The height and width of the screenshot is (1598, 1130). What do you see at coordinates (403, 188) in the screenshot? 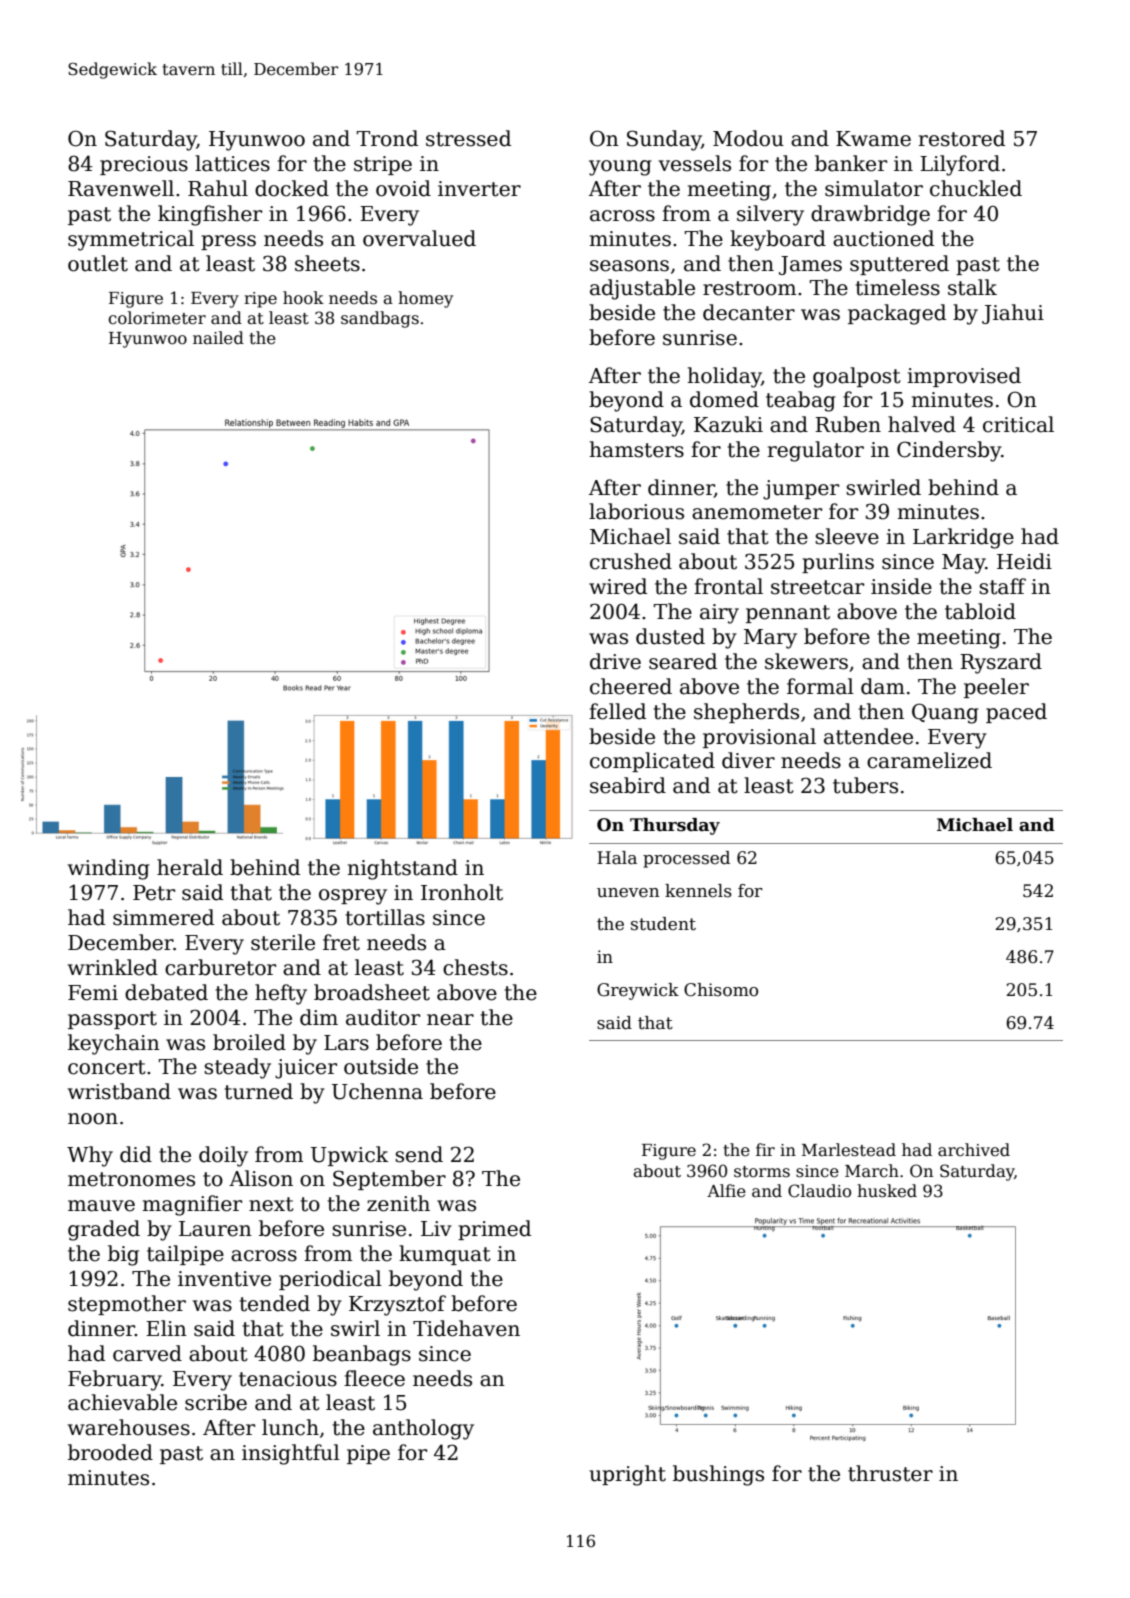
I see `ovoid` at bounding box center [403, 188].
